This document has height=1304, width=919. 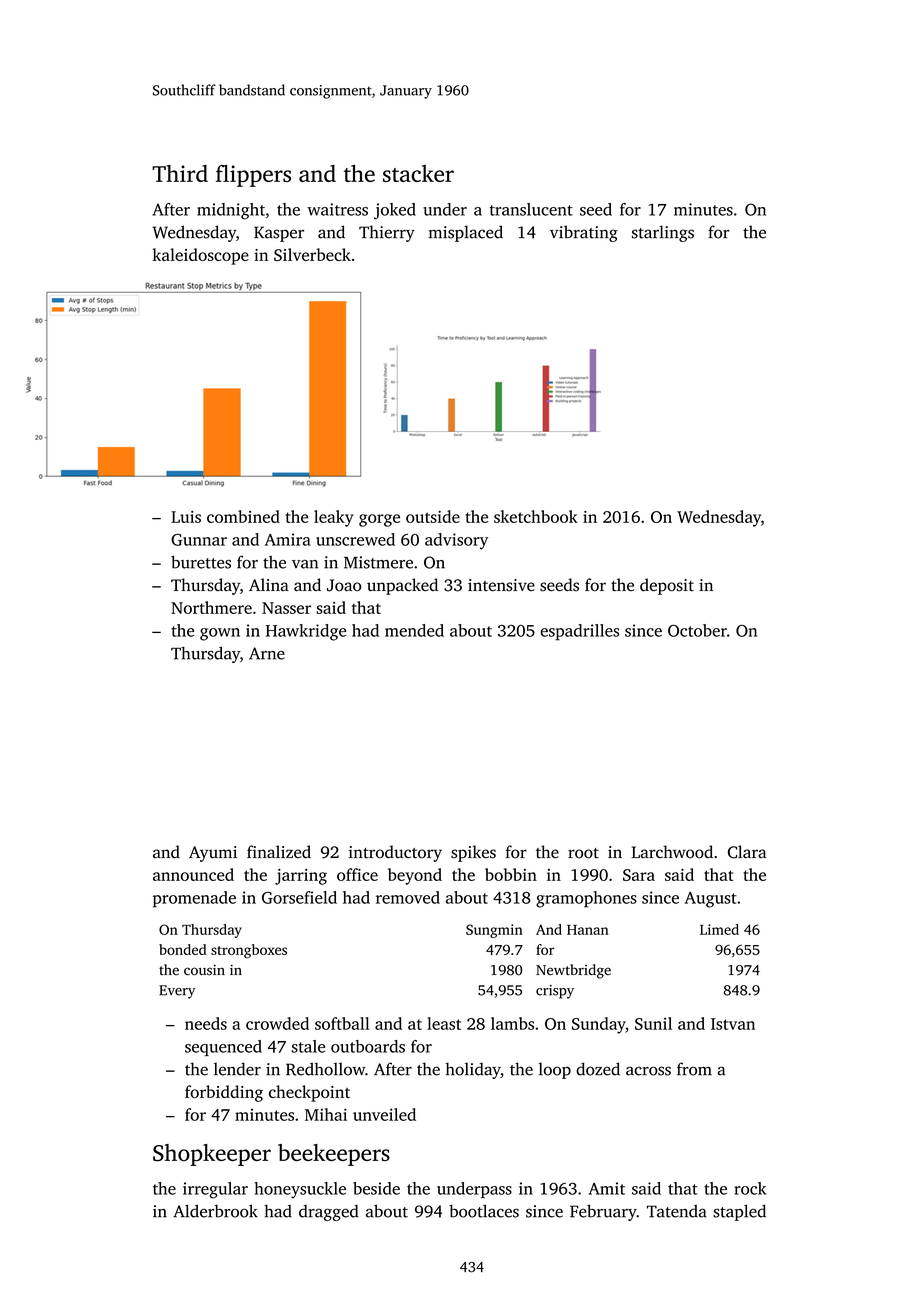 I want to click on Alderbrook, so click(x=215, y=1211).
